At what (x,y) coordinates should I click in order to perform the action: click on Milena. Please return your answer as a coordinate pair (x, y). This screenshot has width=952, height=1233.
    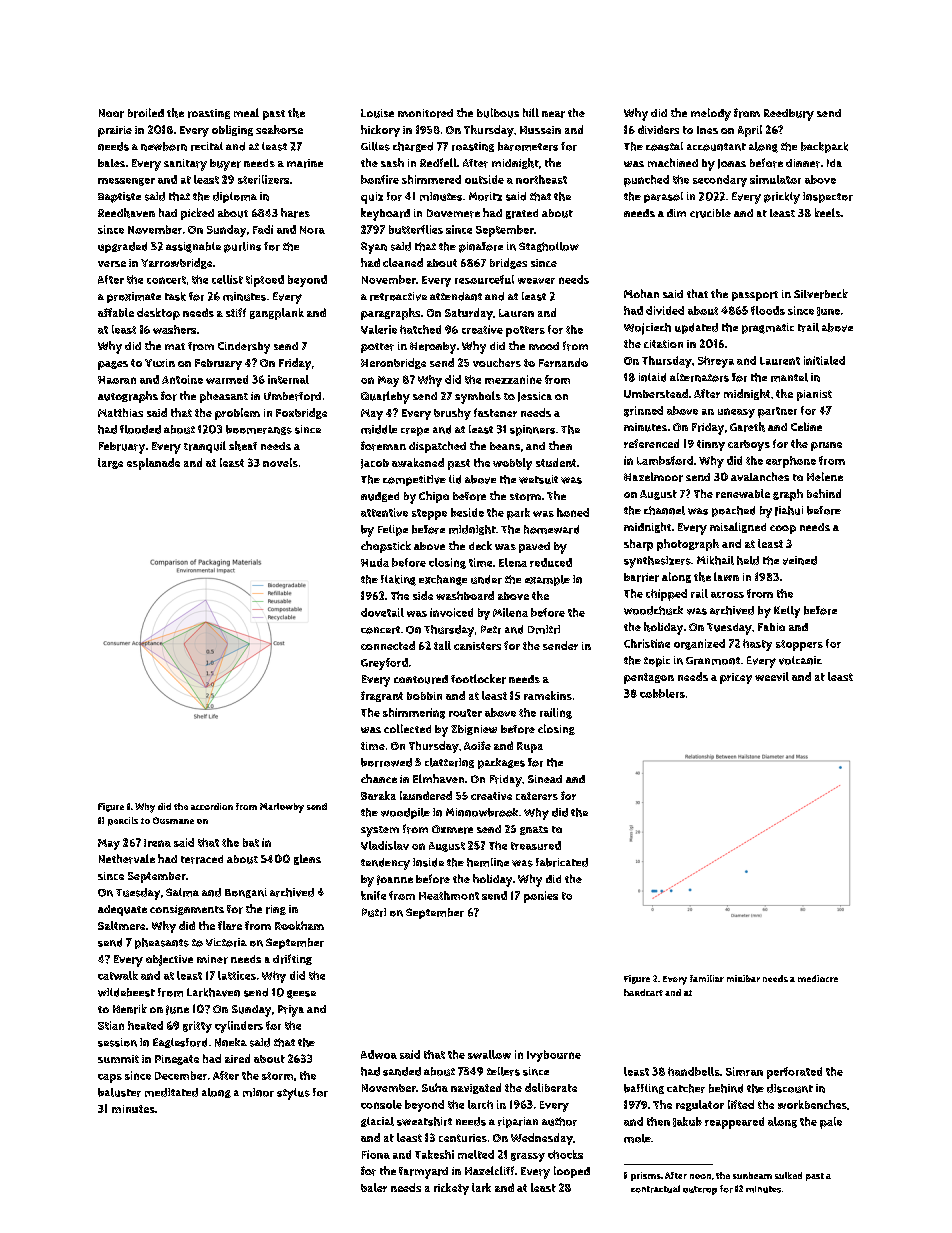
    Looking at the image, I should click on (510, 612).
